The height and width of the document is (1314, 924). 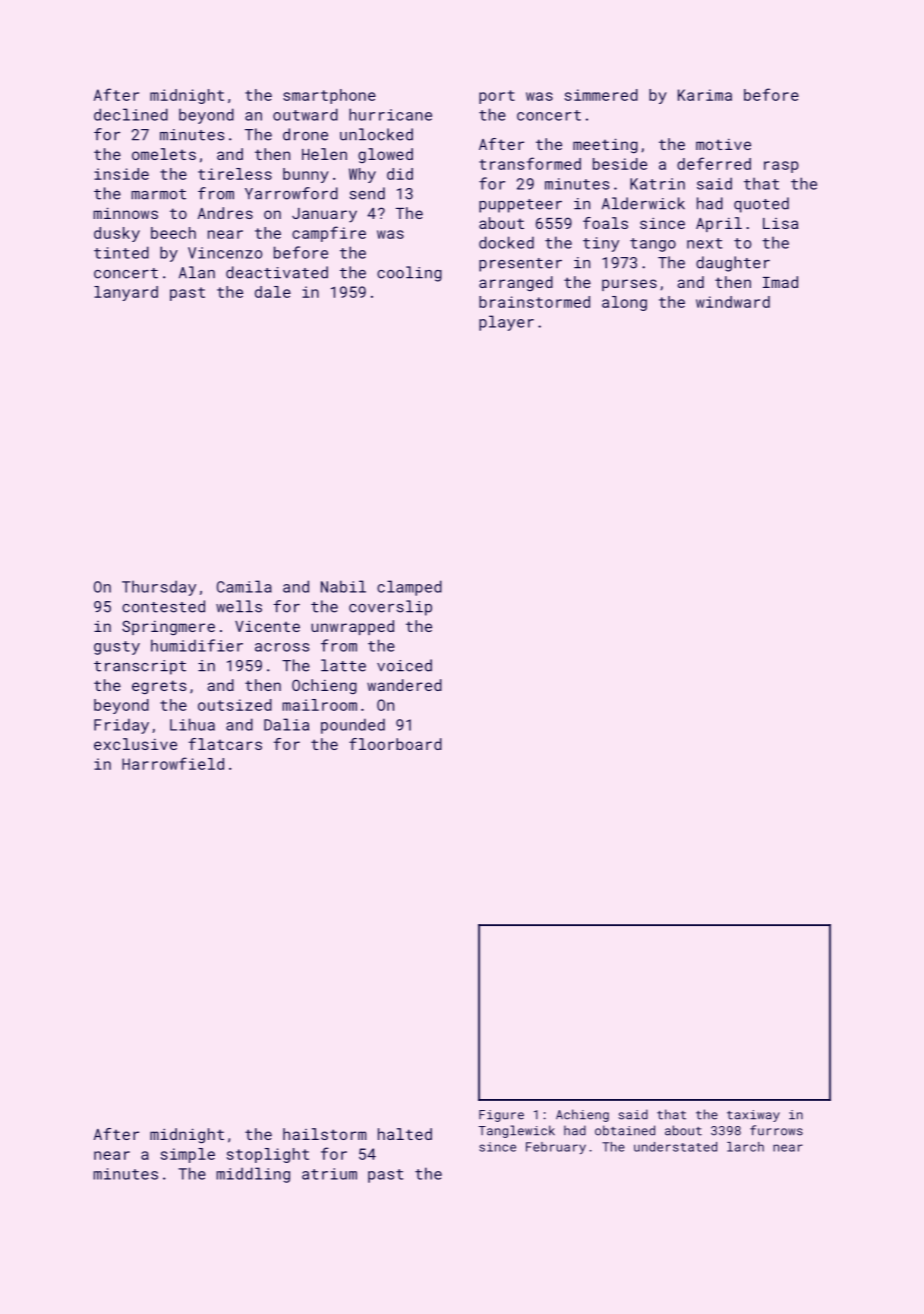 I want to click on omelets, so click(x=164, y=154).
